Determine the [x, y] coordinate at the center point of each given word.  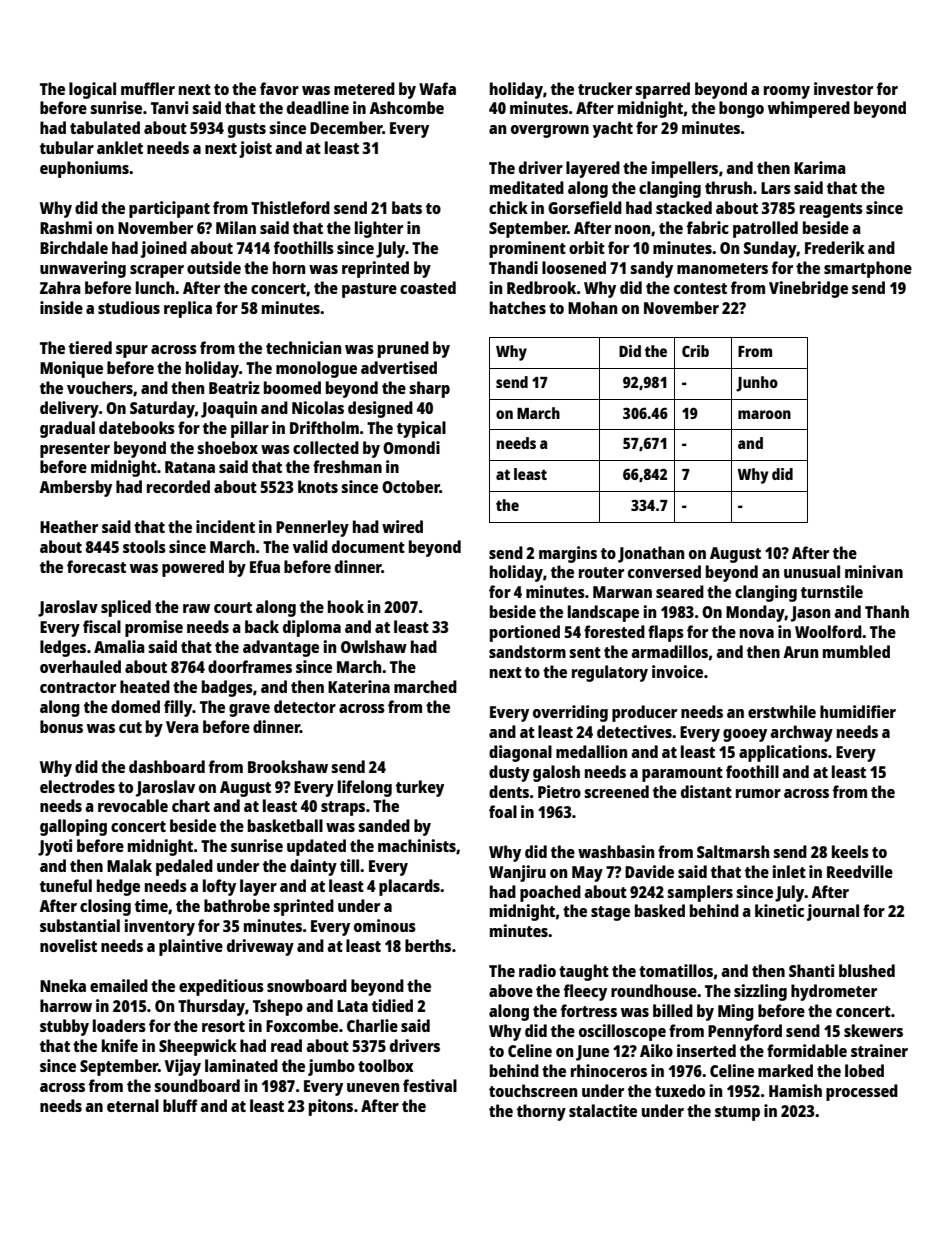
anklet [120, 147]
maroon [764, 414]
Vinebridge [808, 289]
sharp [429, 389]
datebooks [137, 427]
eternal [133, 1105]
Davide [649, 871]
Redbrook [541, 287]
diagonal [520, 753]
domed [135, 706]
